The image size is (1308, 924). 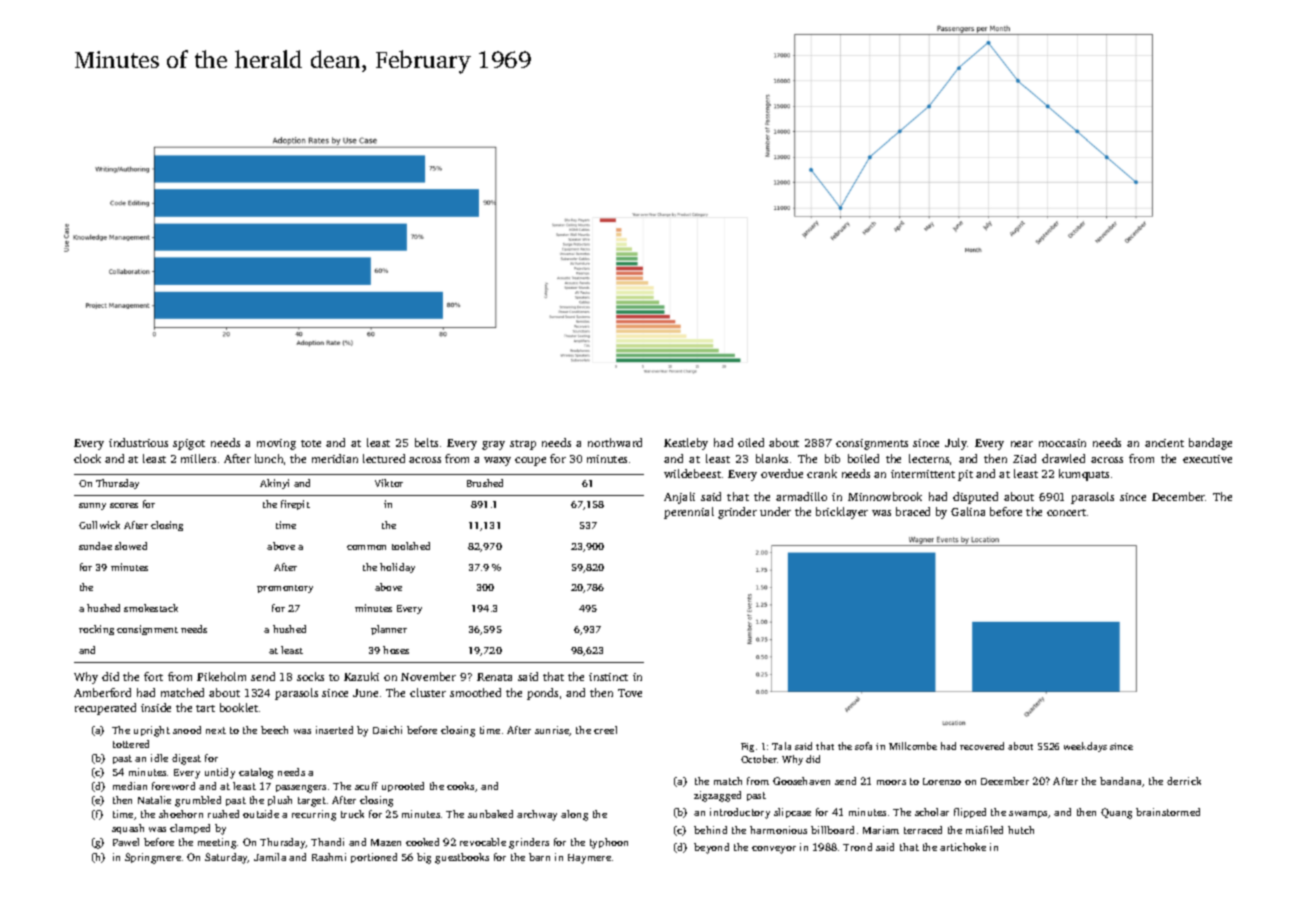 I want to click on moccasin, so click(x=1062, y=443).
